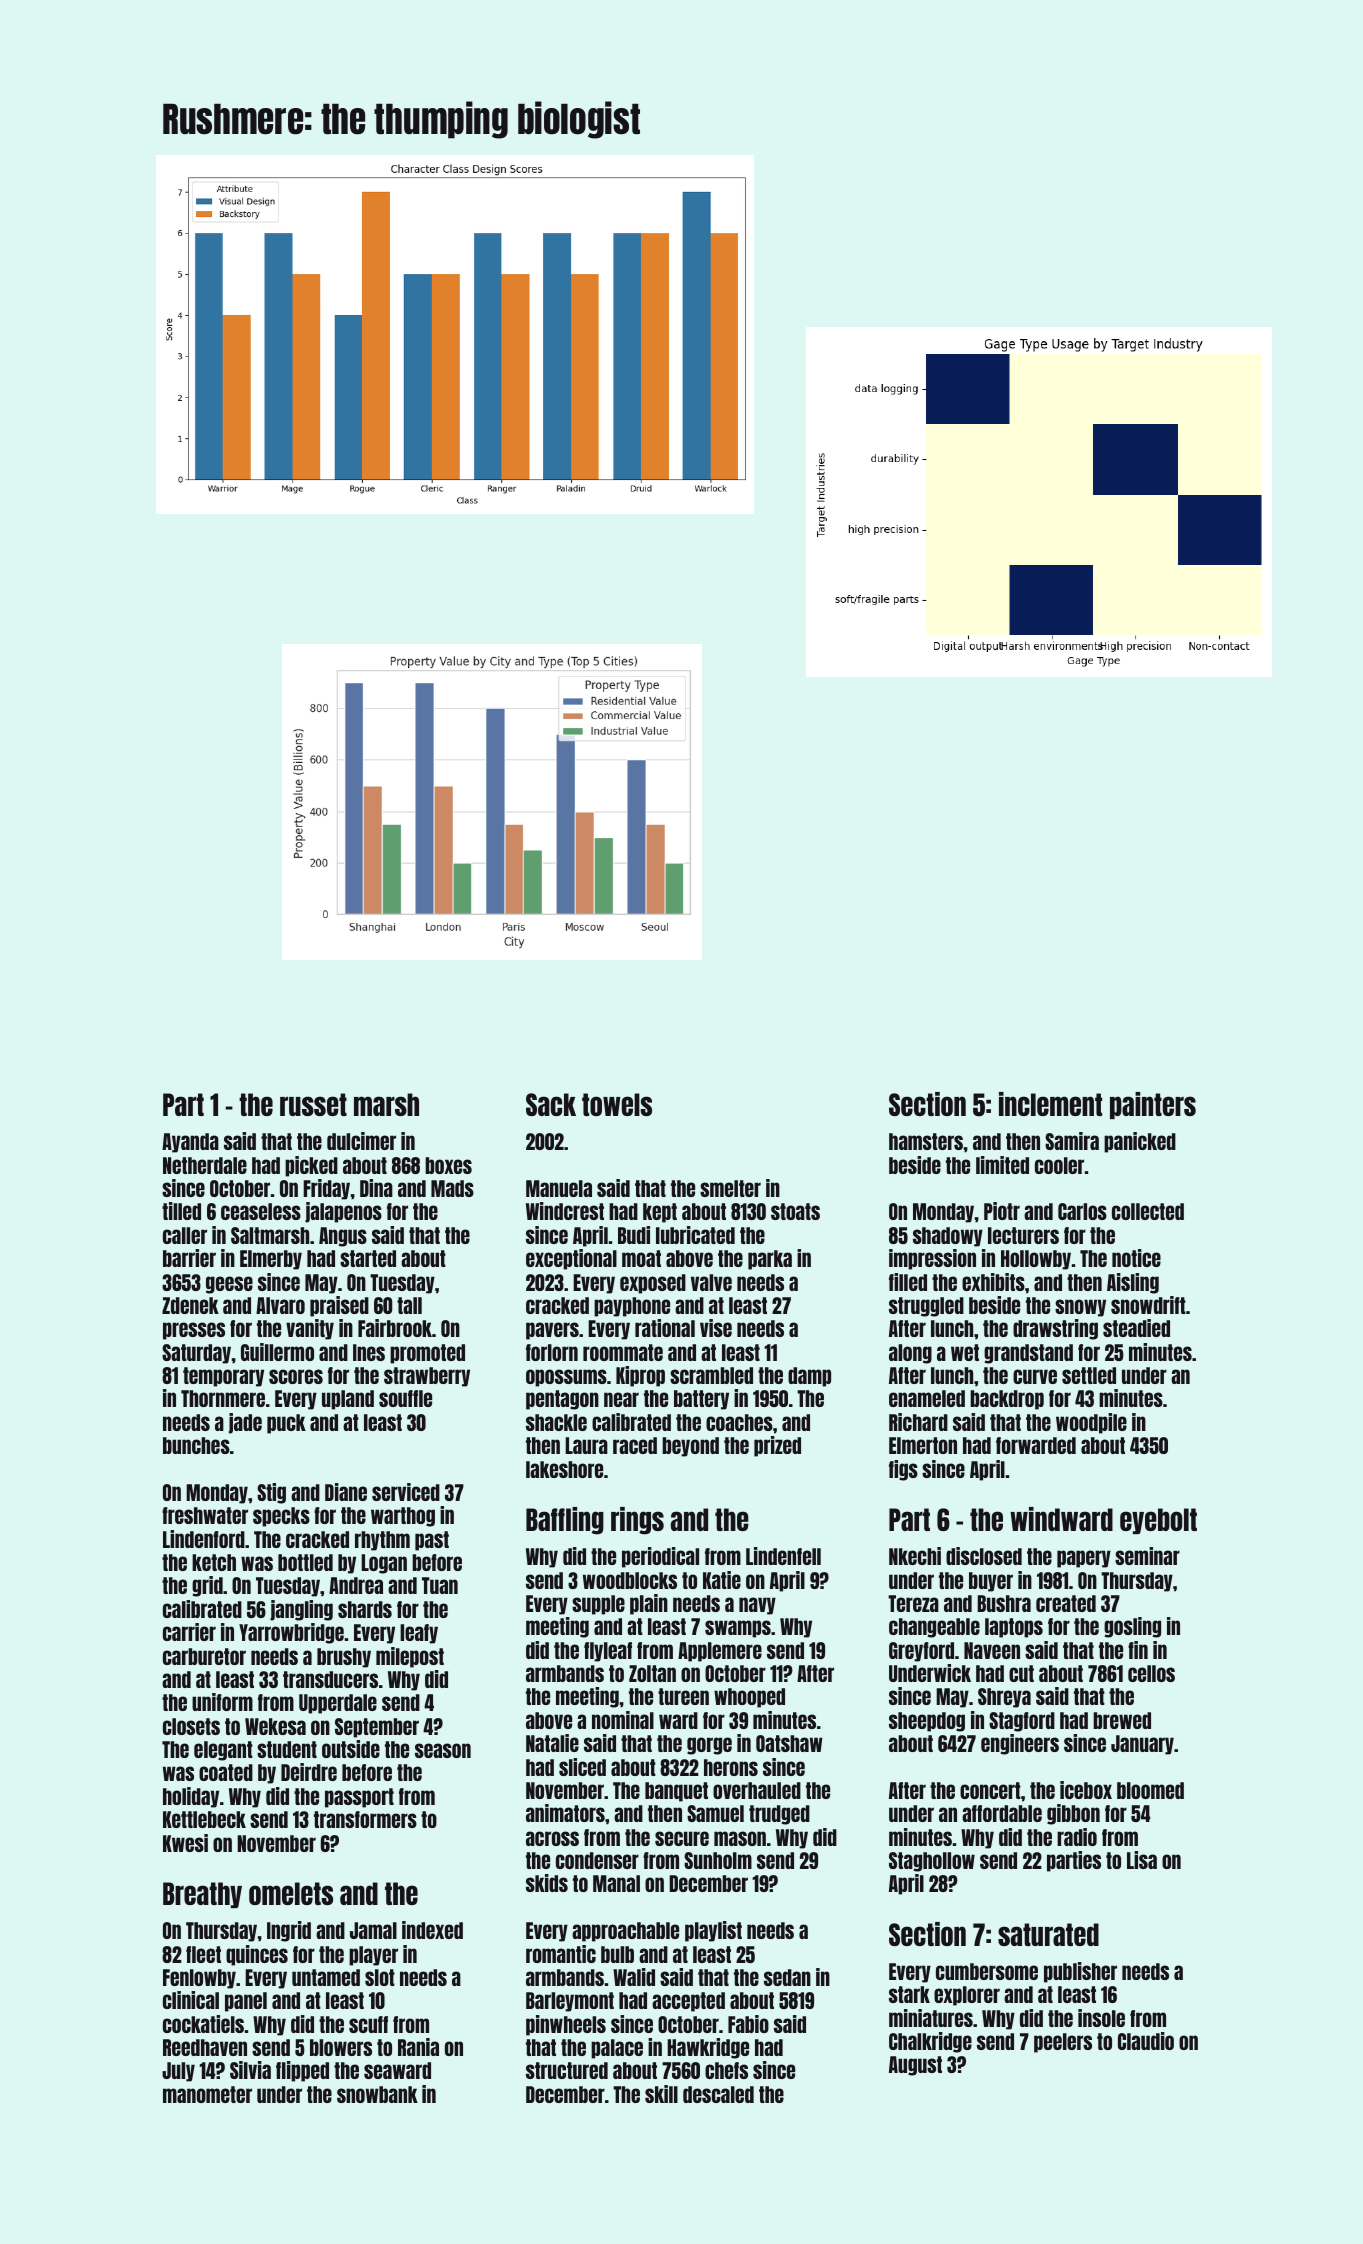  I want to click on russet, so click(313, 1104).
